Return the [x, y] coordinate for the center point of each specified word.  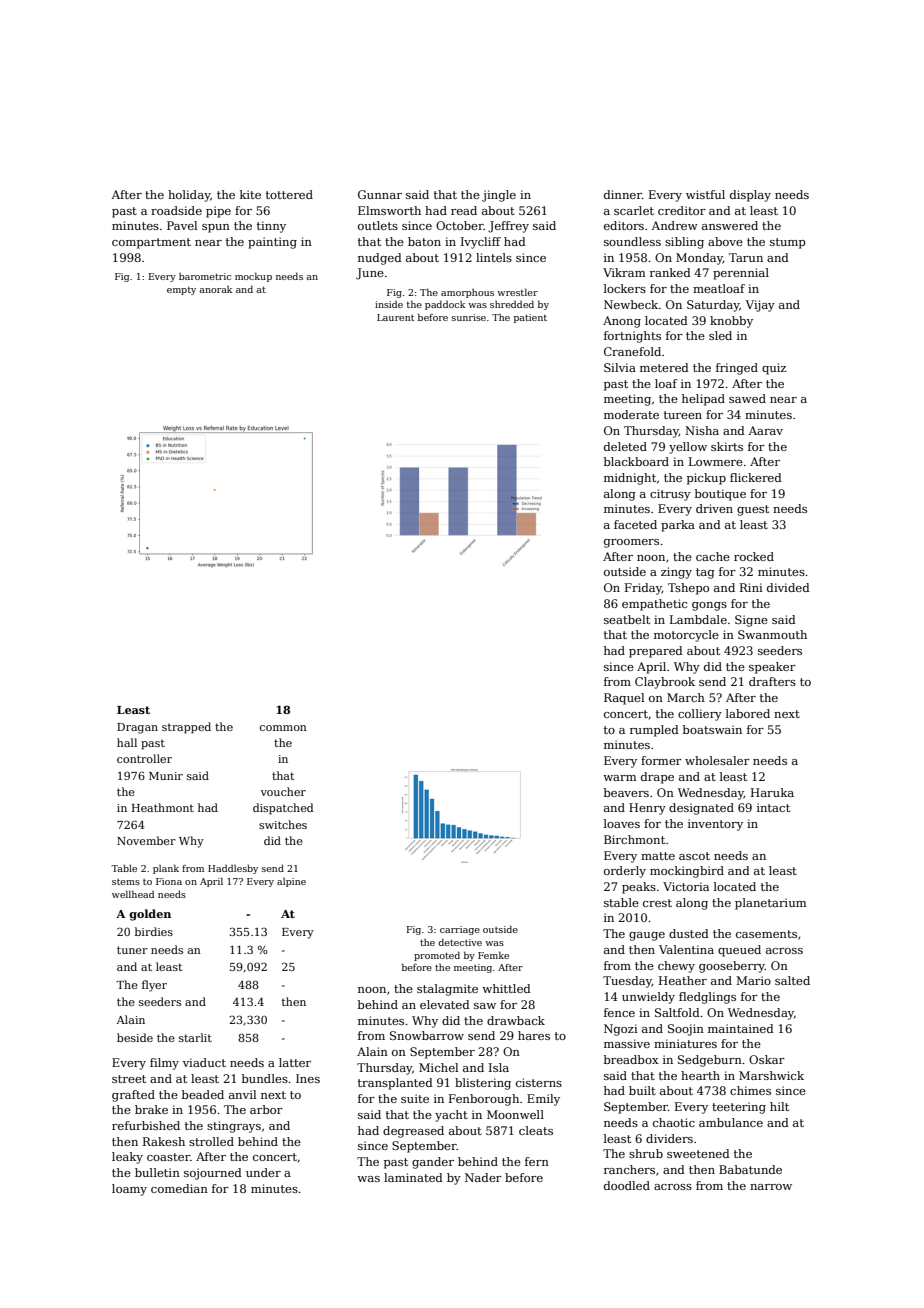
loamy [129, 1190]
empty [181, 291]
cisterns [539, 1082]
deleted [625, 446]
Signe [751, 621]
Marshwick [771, 1075]
